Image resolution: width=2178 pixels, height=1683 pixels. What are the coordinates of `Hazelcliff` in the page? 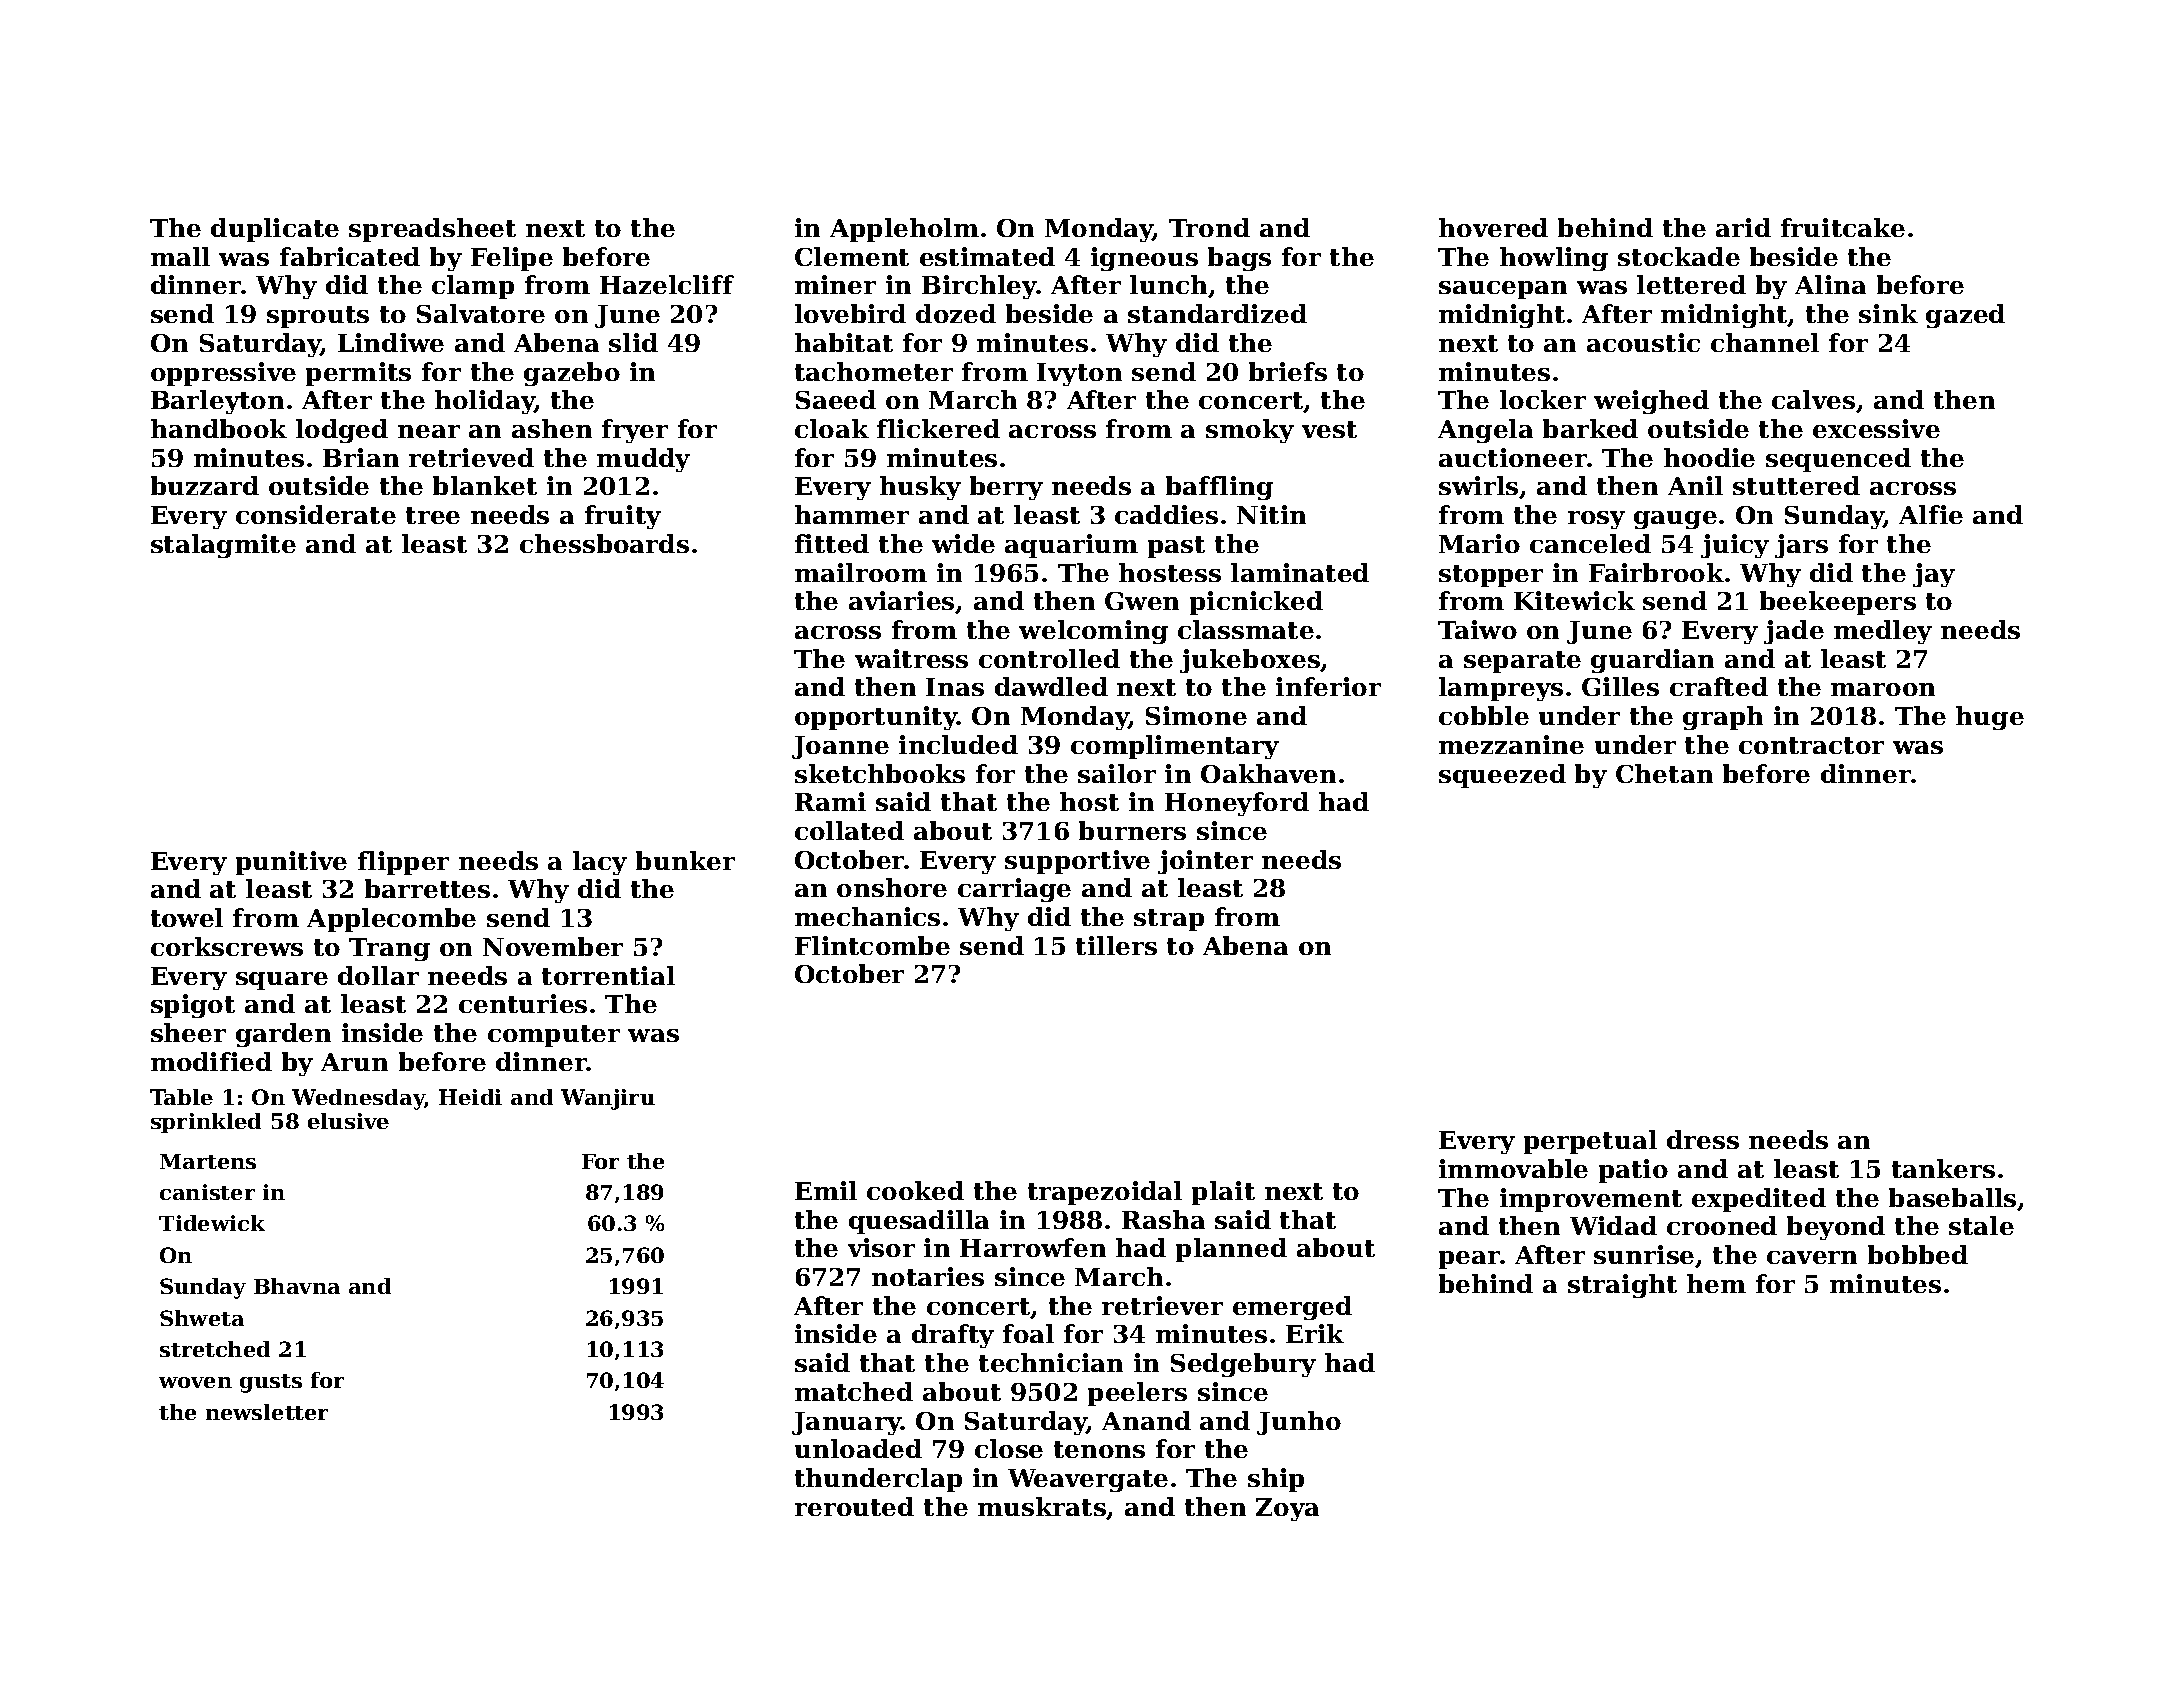 It's located at (667, 284).
